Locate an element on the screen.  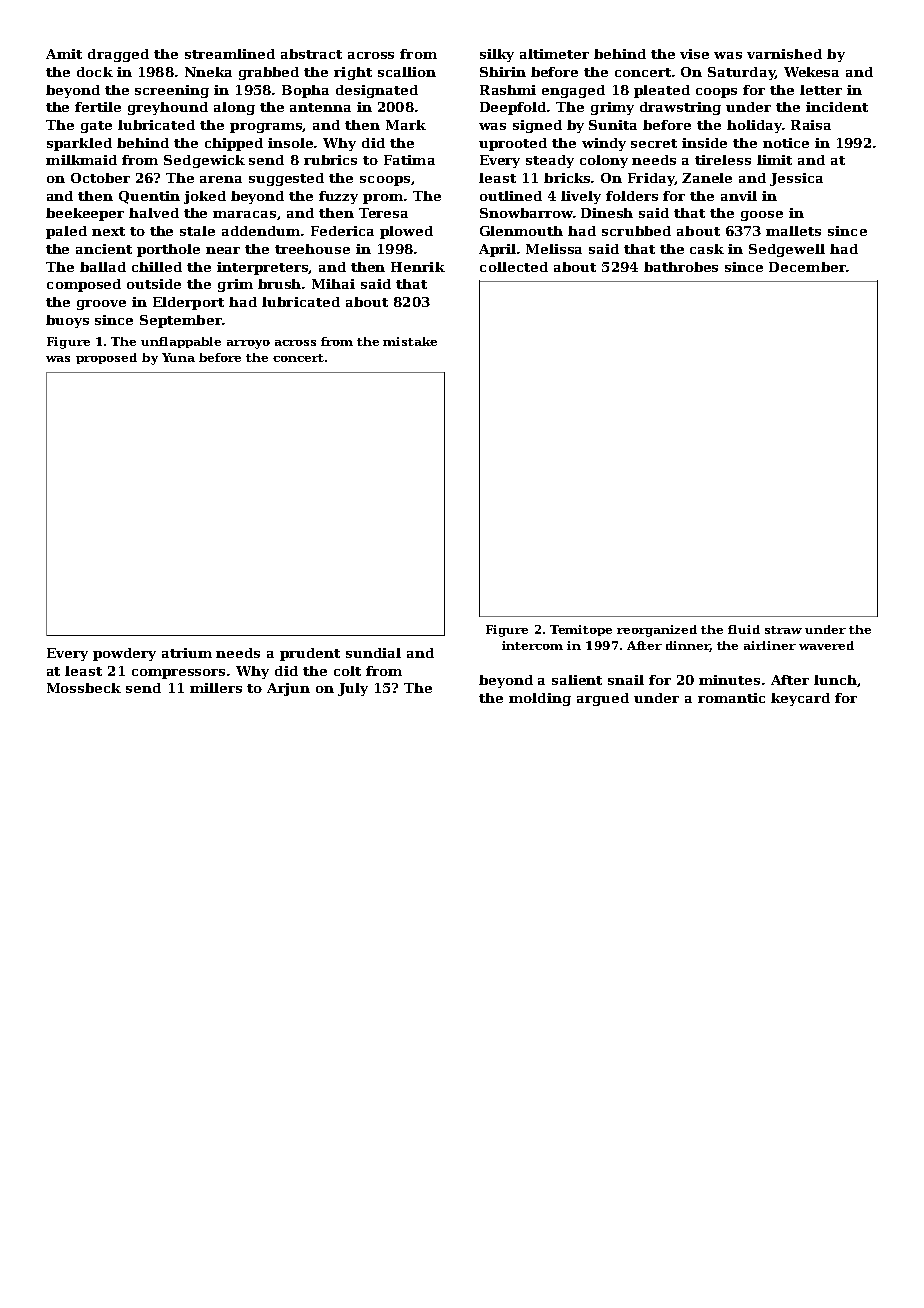
Amit is located at coordinates (64, 54).
